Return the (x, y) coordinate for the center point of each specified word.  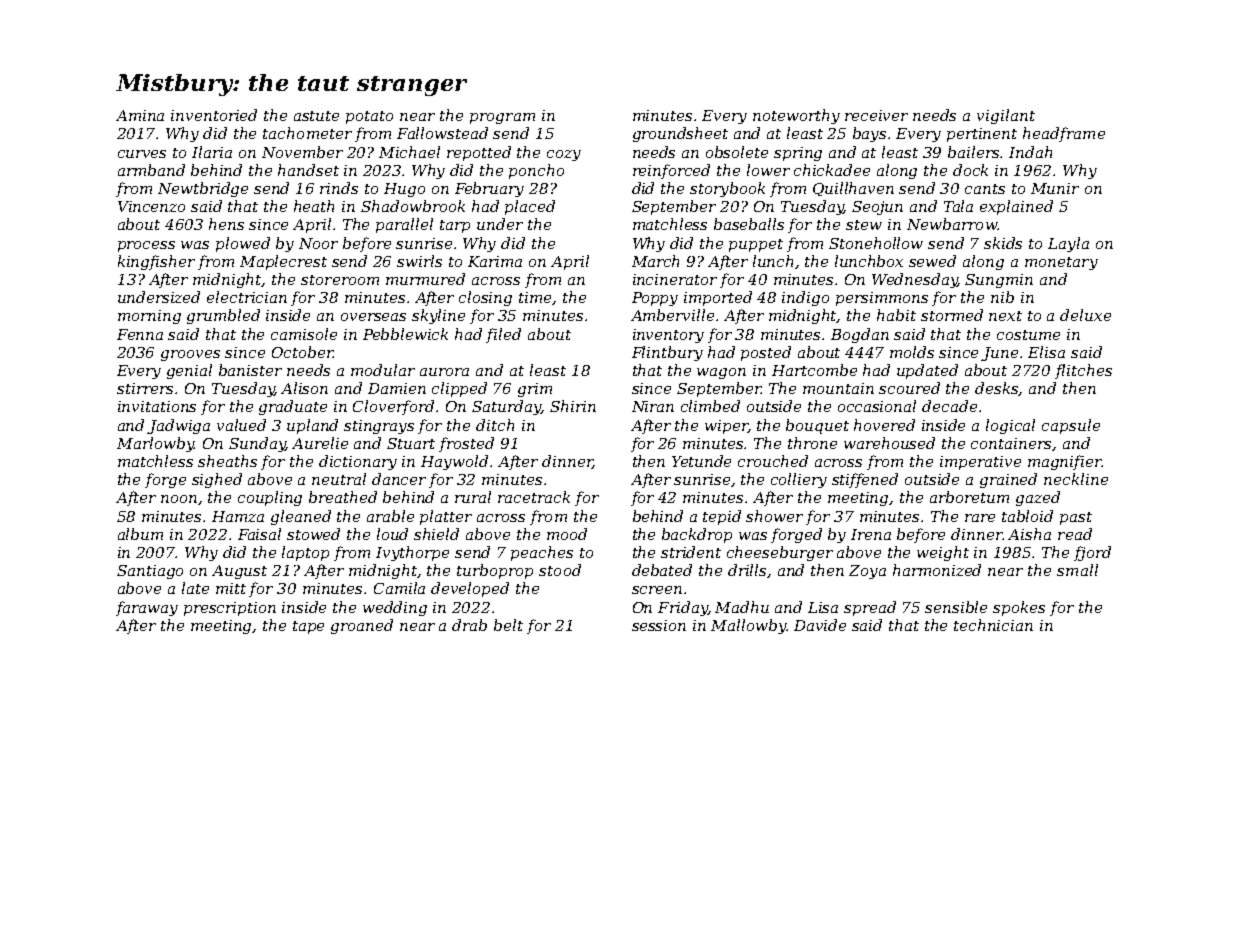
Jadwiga (178, 426)
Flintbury (667, 353)
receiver (876, 115)
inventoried (214, 115)
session (659, 625)
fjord (1092, 553)
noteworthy (796, 116)
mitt (231, 588)
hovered (884, 425)
